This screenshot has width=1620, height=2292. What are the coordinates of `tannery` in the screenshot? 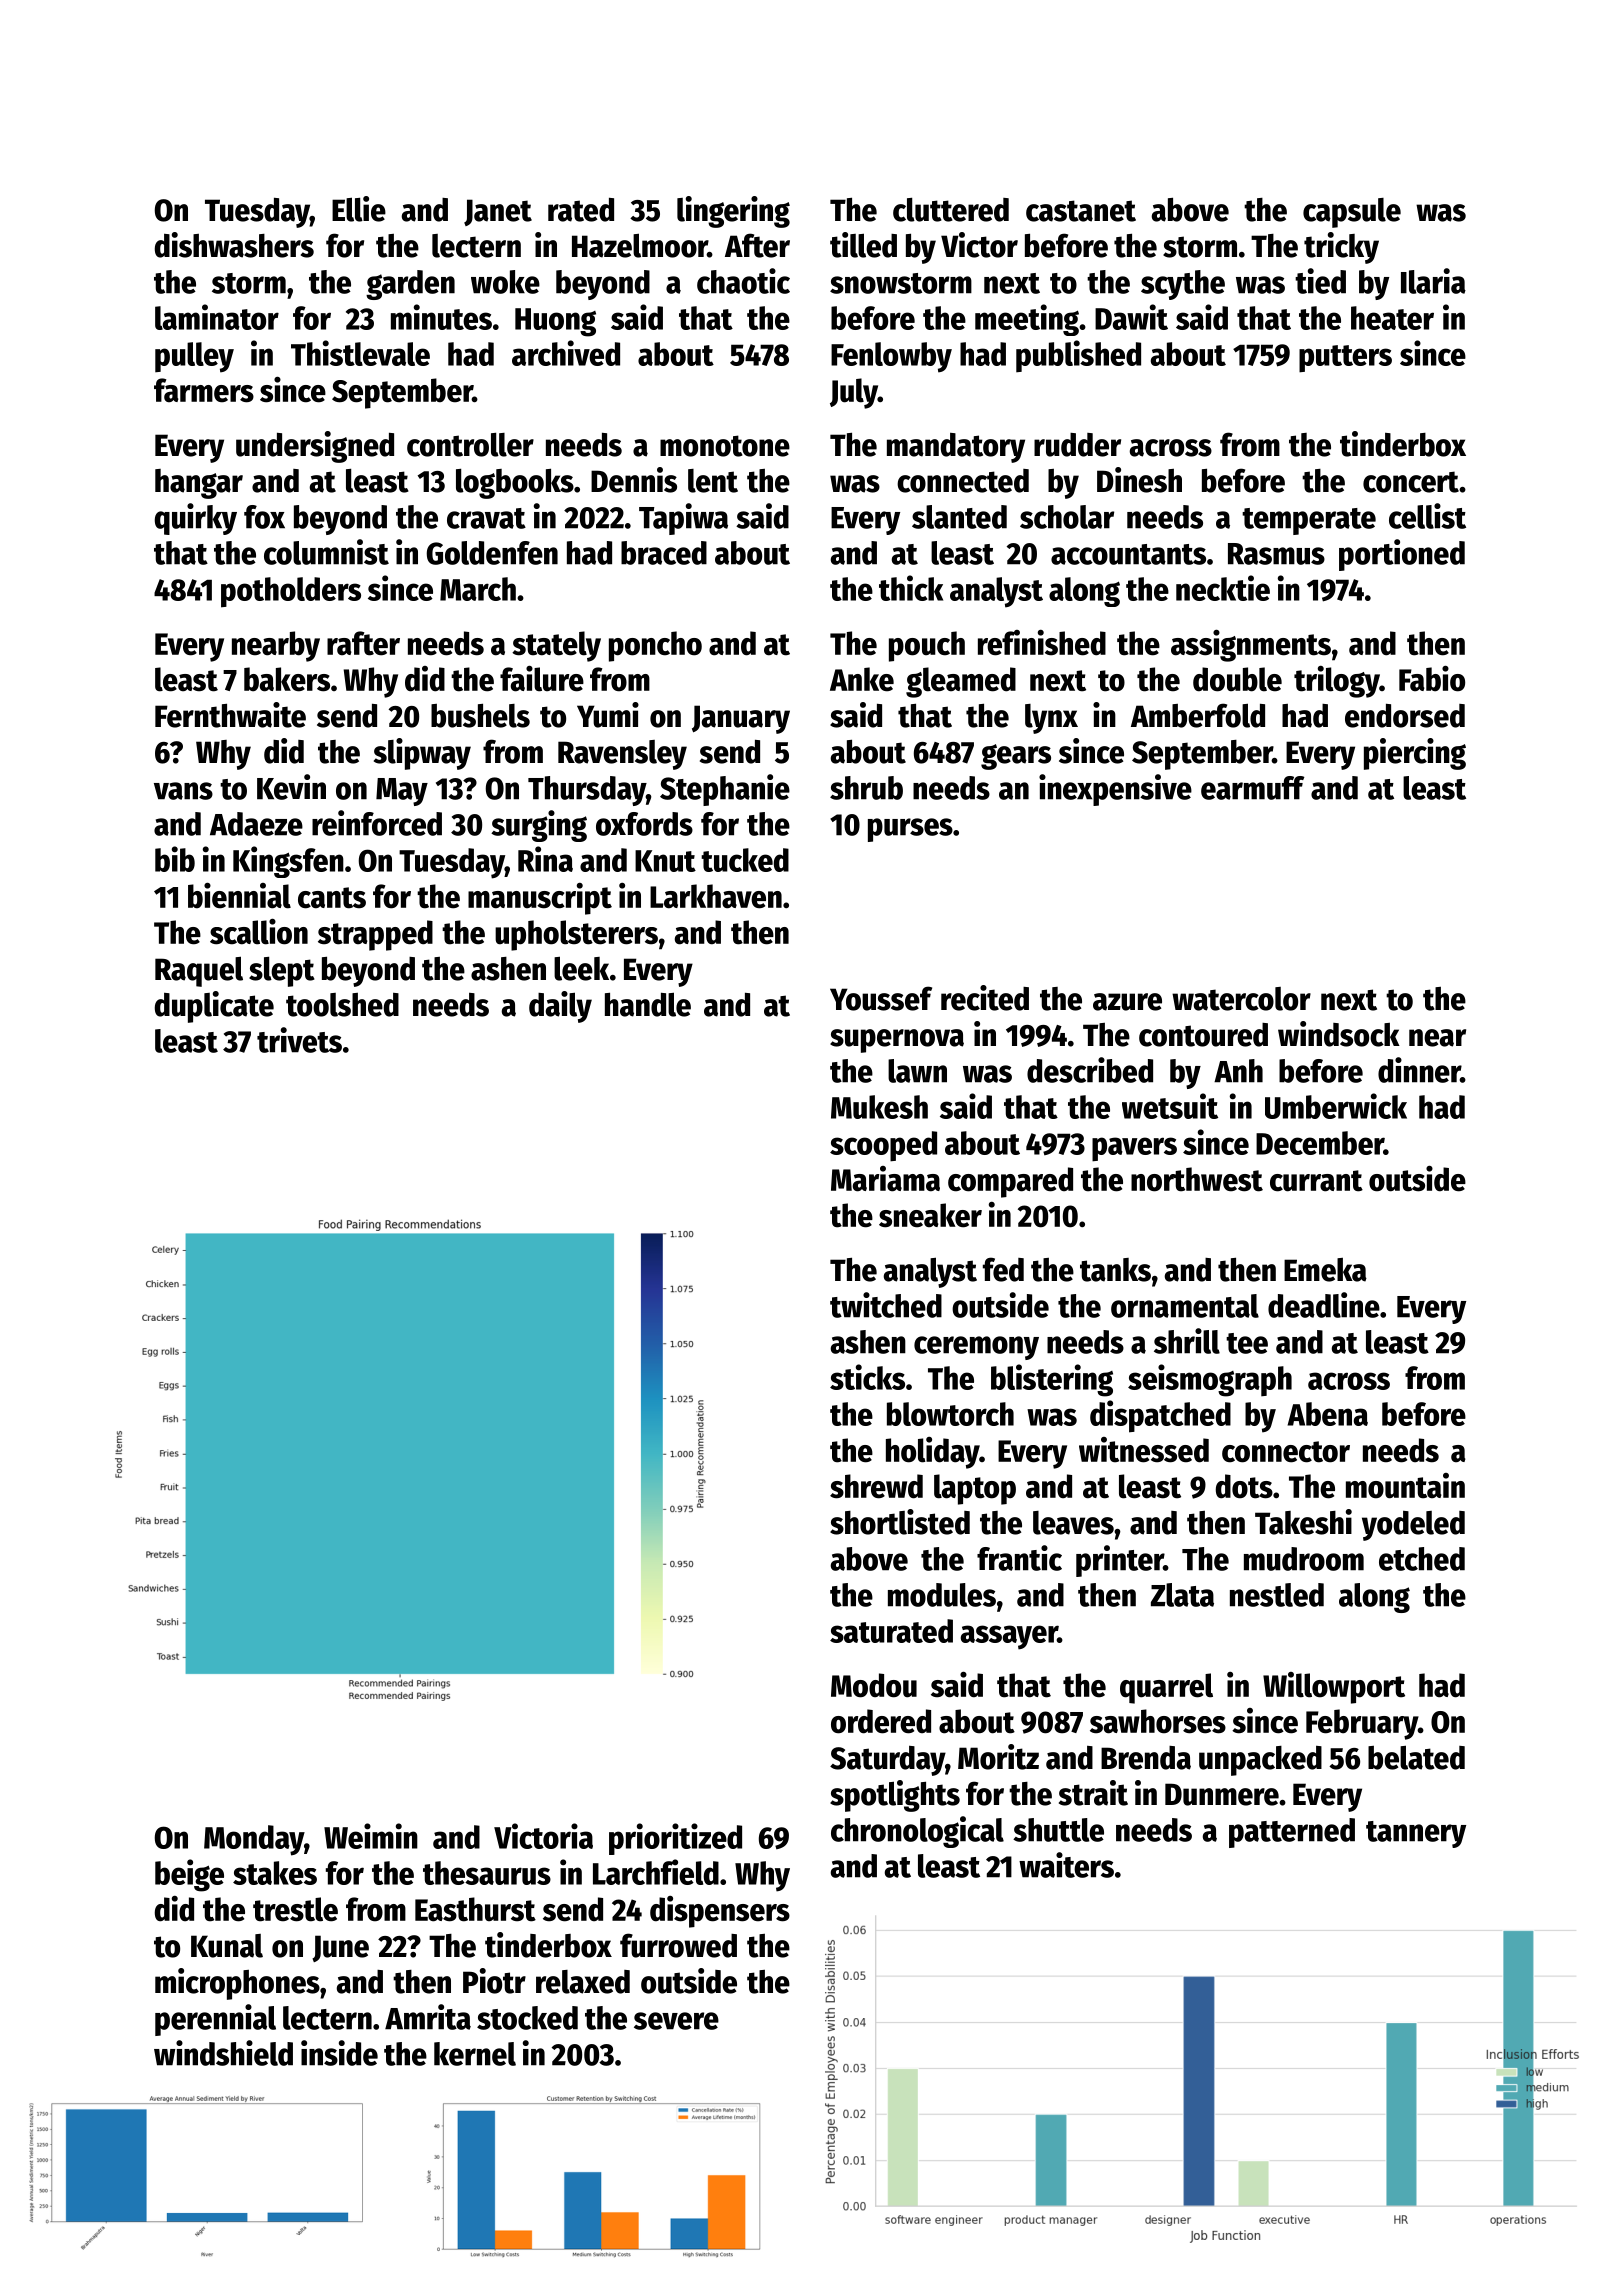 It's located at (1416, 1834).
